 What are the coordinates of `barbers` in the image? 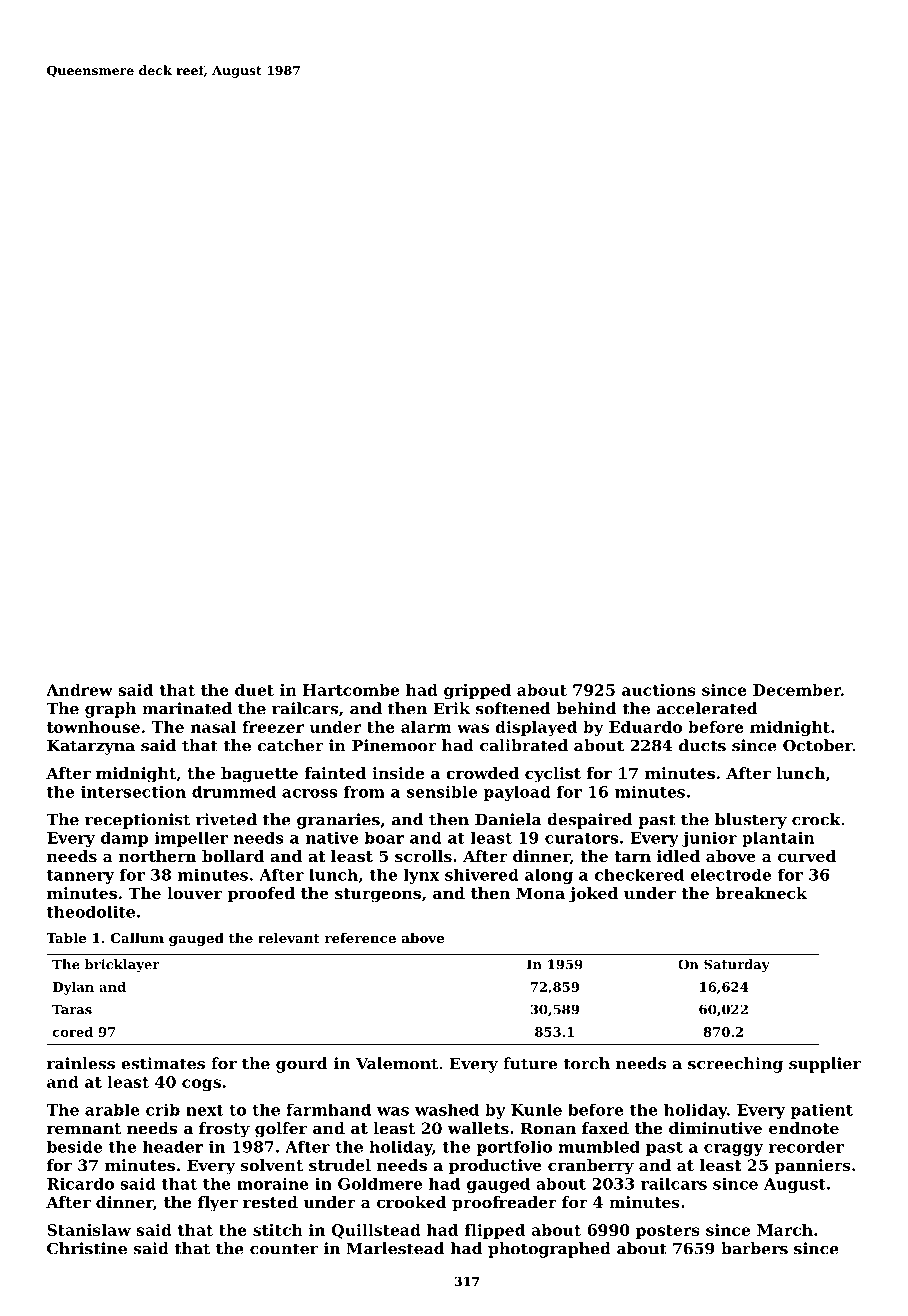 It's located at (754, 1248).
